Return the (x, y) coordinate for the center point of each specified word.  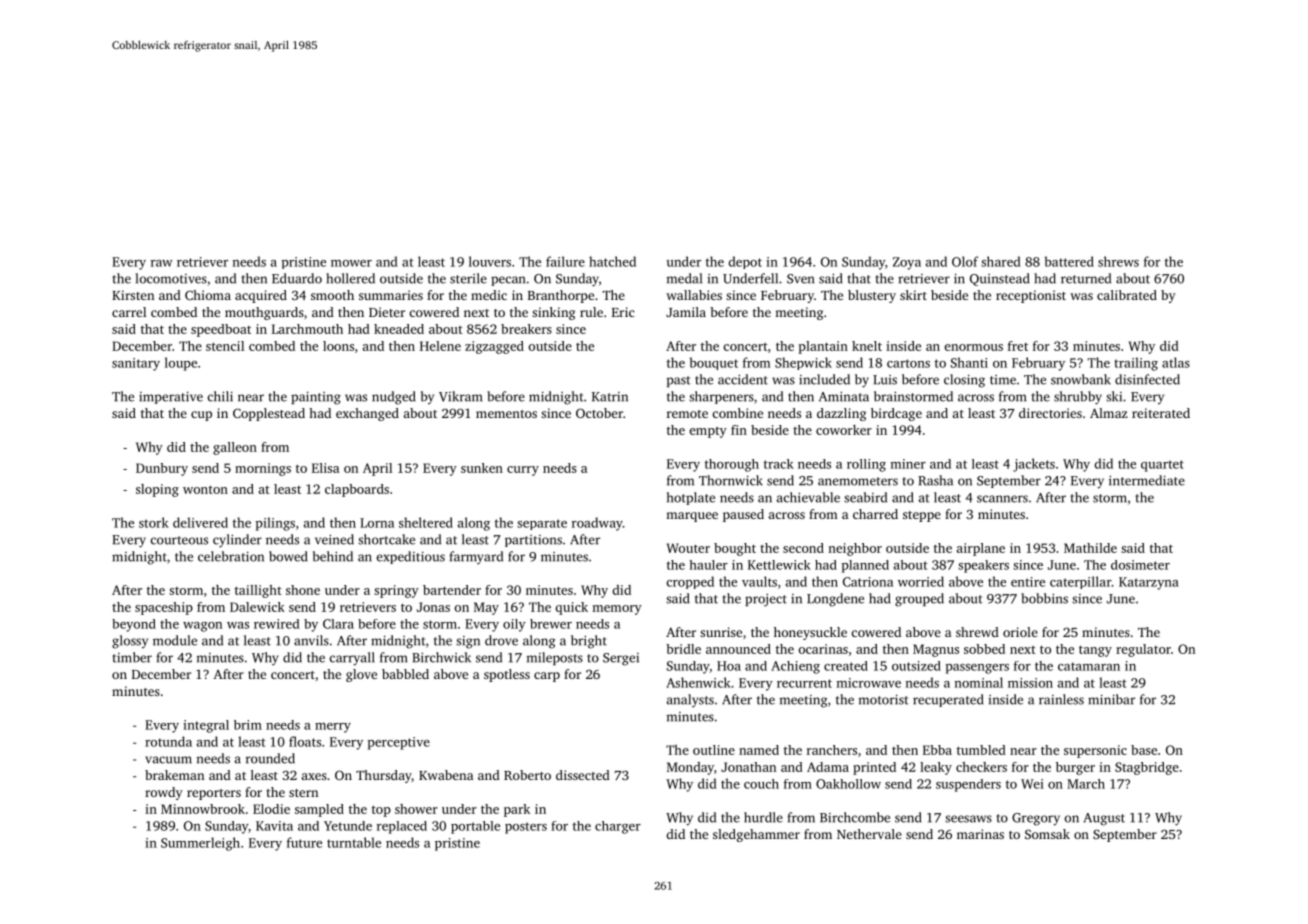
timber (132, 657)
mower (351, 263)
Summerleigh (200, 844)
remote (687, 414)
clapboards (357, 490)
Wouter (688, 548)
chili (220, 396)
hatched (612, 261)
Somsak (1047, 834)
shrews (1118, 261)
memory (617, 610)
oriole (1020, 632)
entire (1028, 582)
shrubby (1078, 398)
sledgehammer (756, 835)
